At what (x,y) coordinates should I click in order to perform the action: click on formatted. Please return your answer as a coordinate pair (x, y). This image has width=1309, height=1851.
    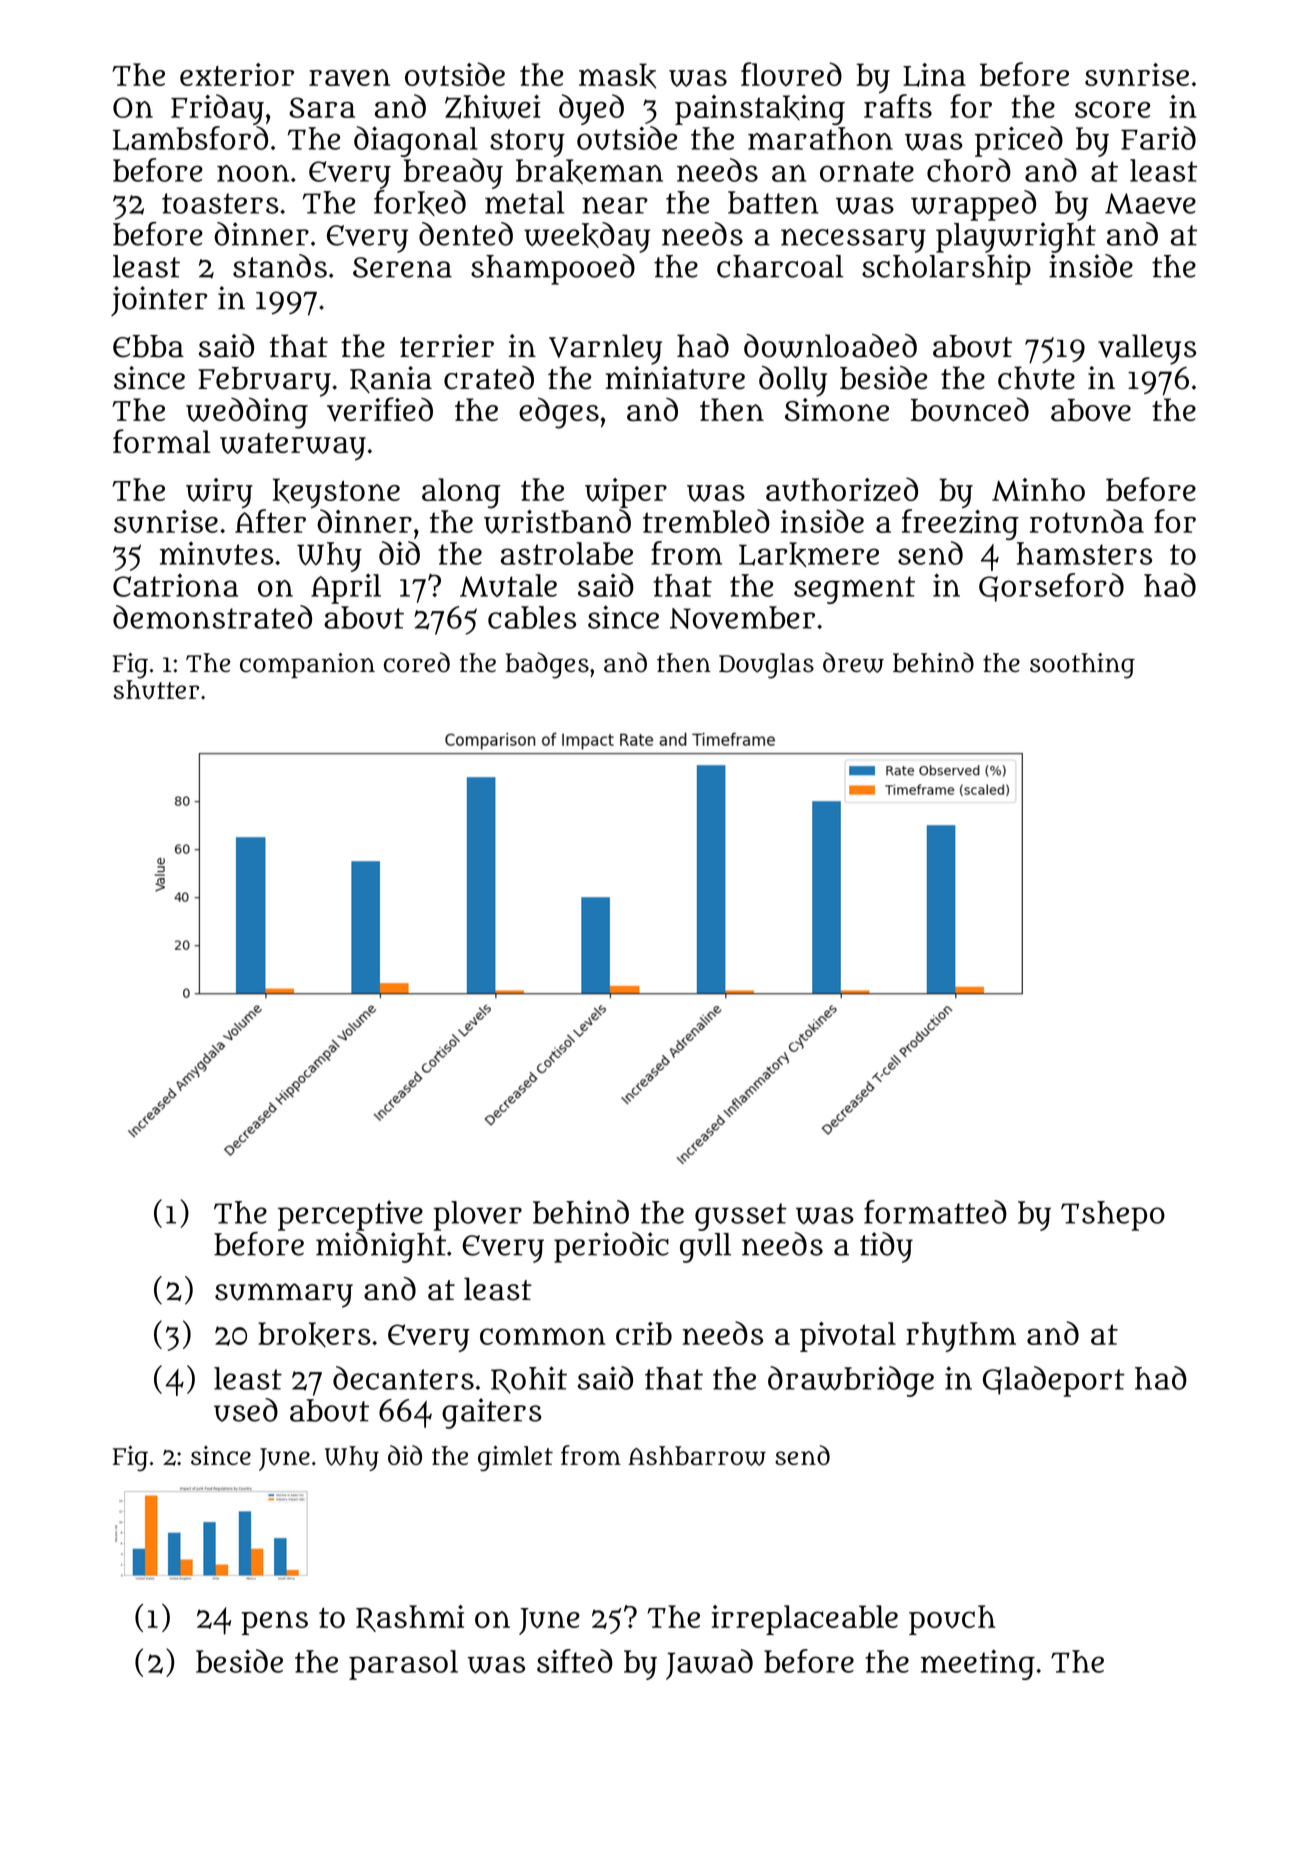
    Looking at the image, I should click on (935, 1212).
